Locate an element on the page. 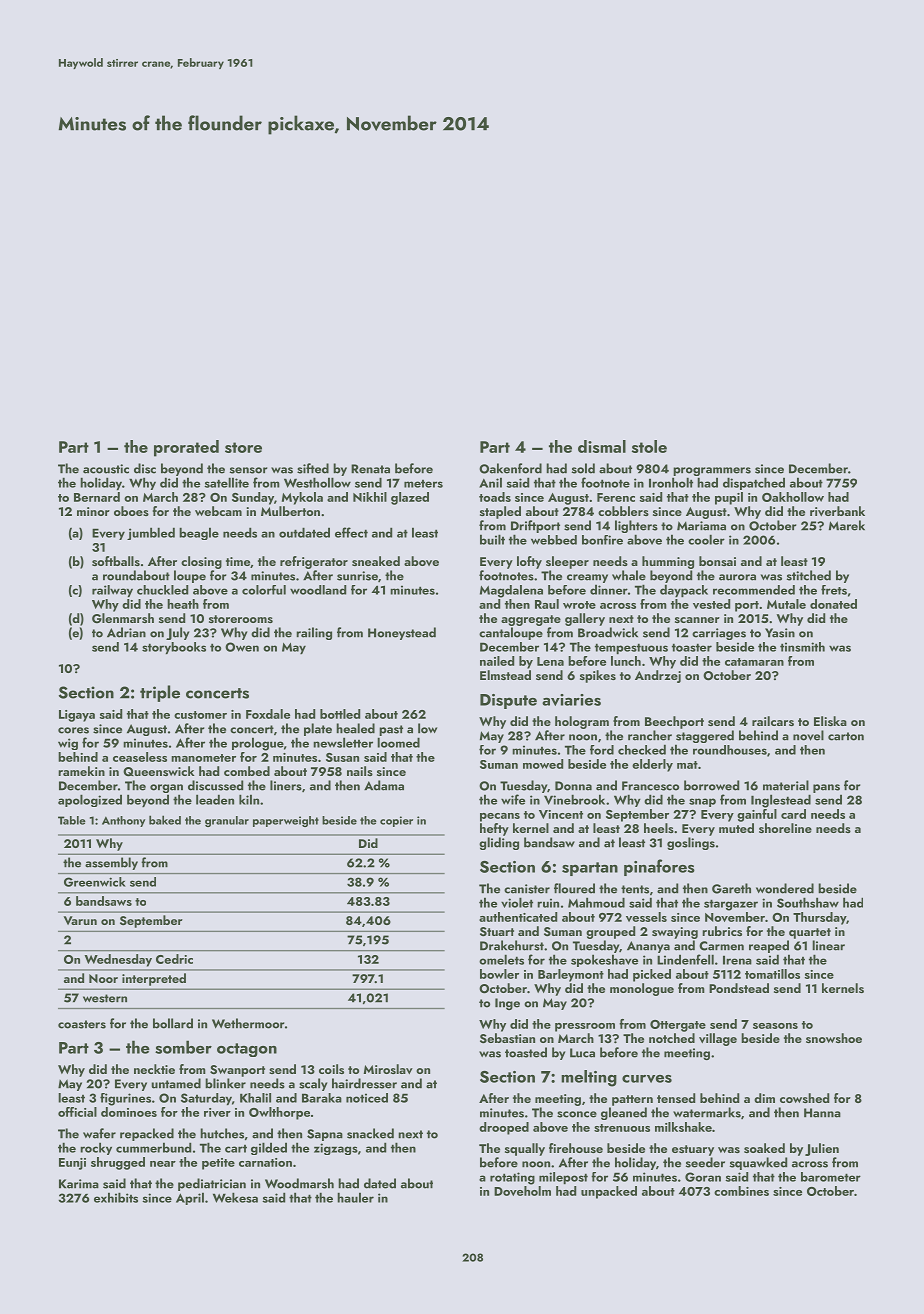  Susan is located at coordinates (342, 757).
